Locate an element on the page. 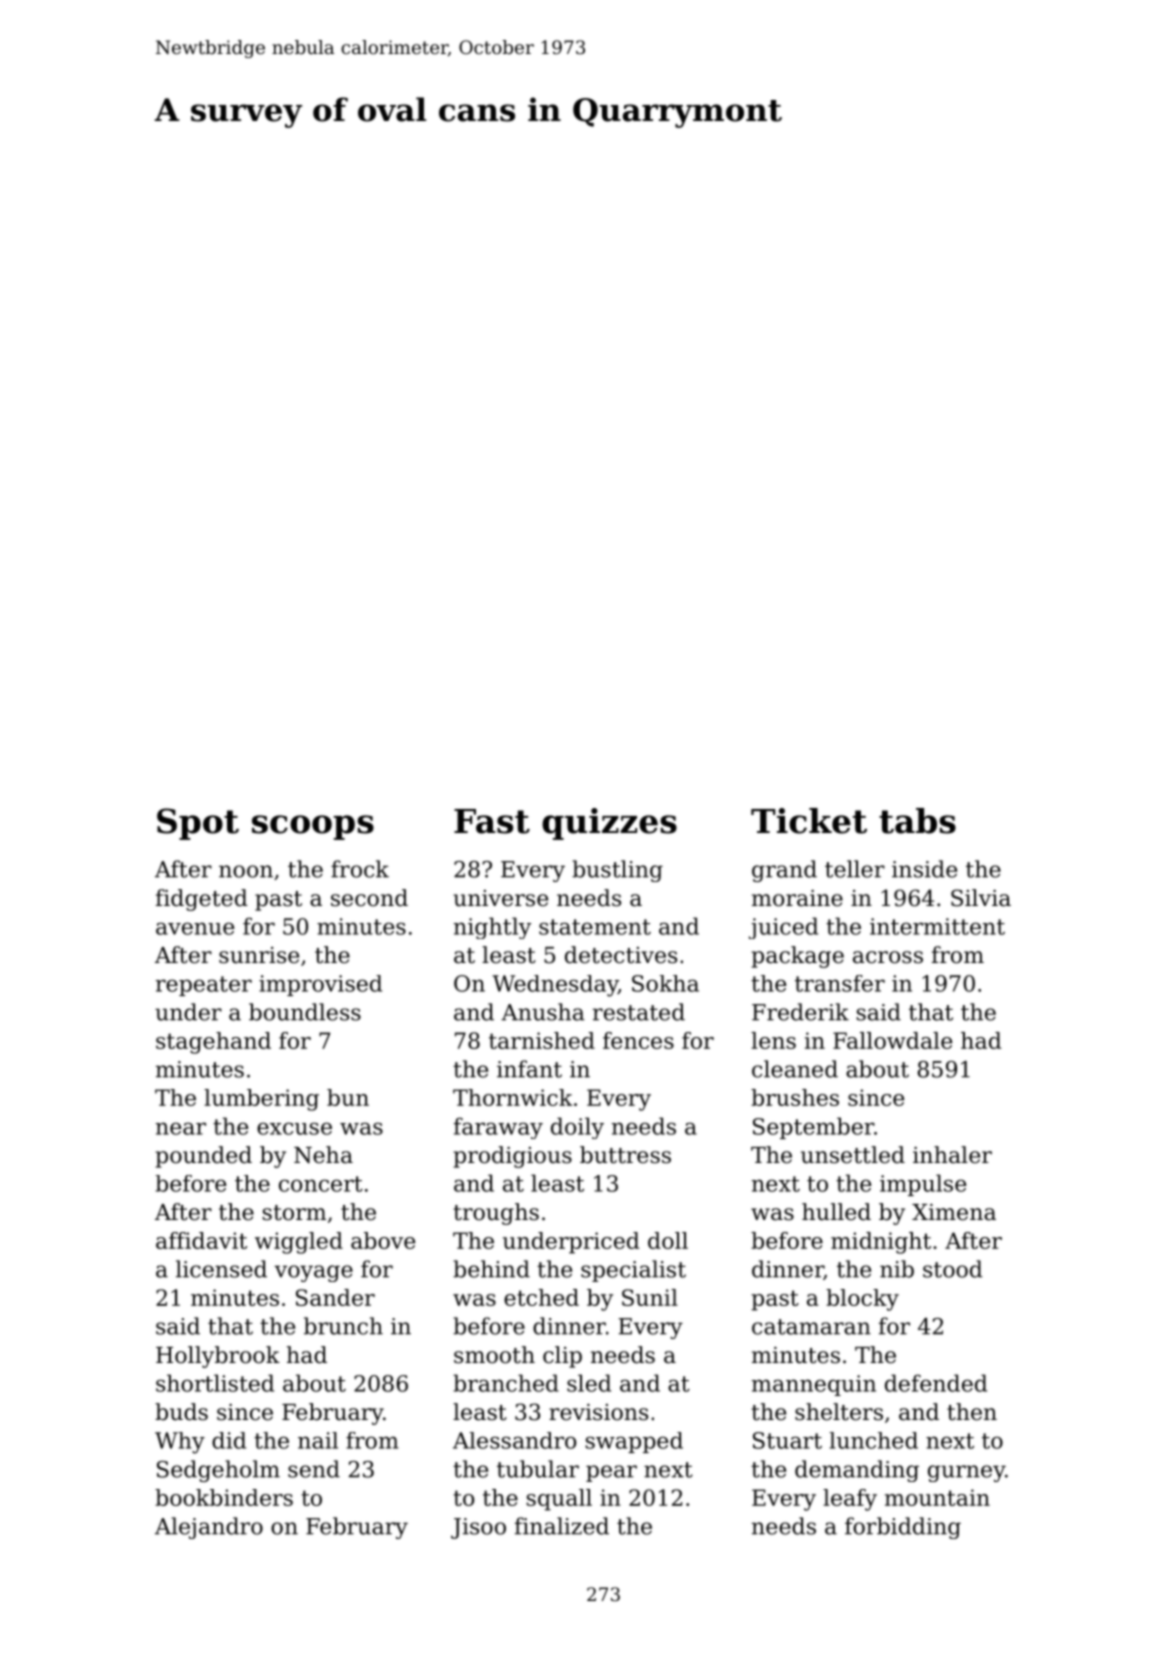  teller is located at coordinates (855, 869).
